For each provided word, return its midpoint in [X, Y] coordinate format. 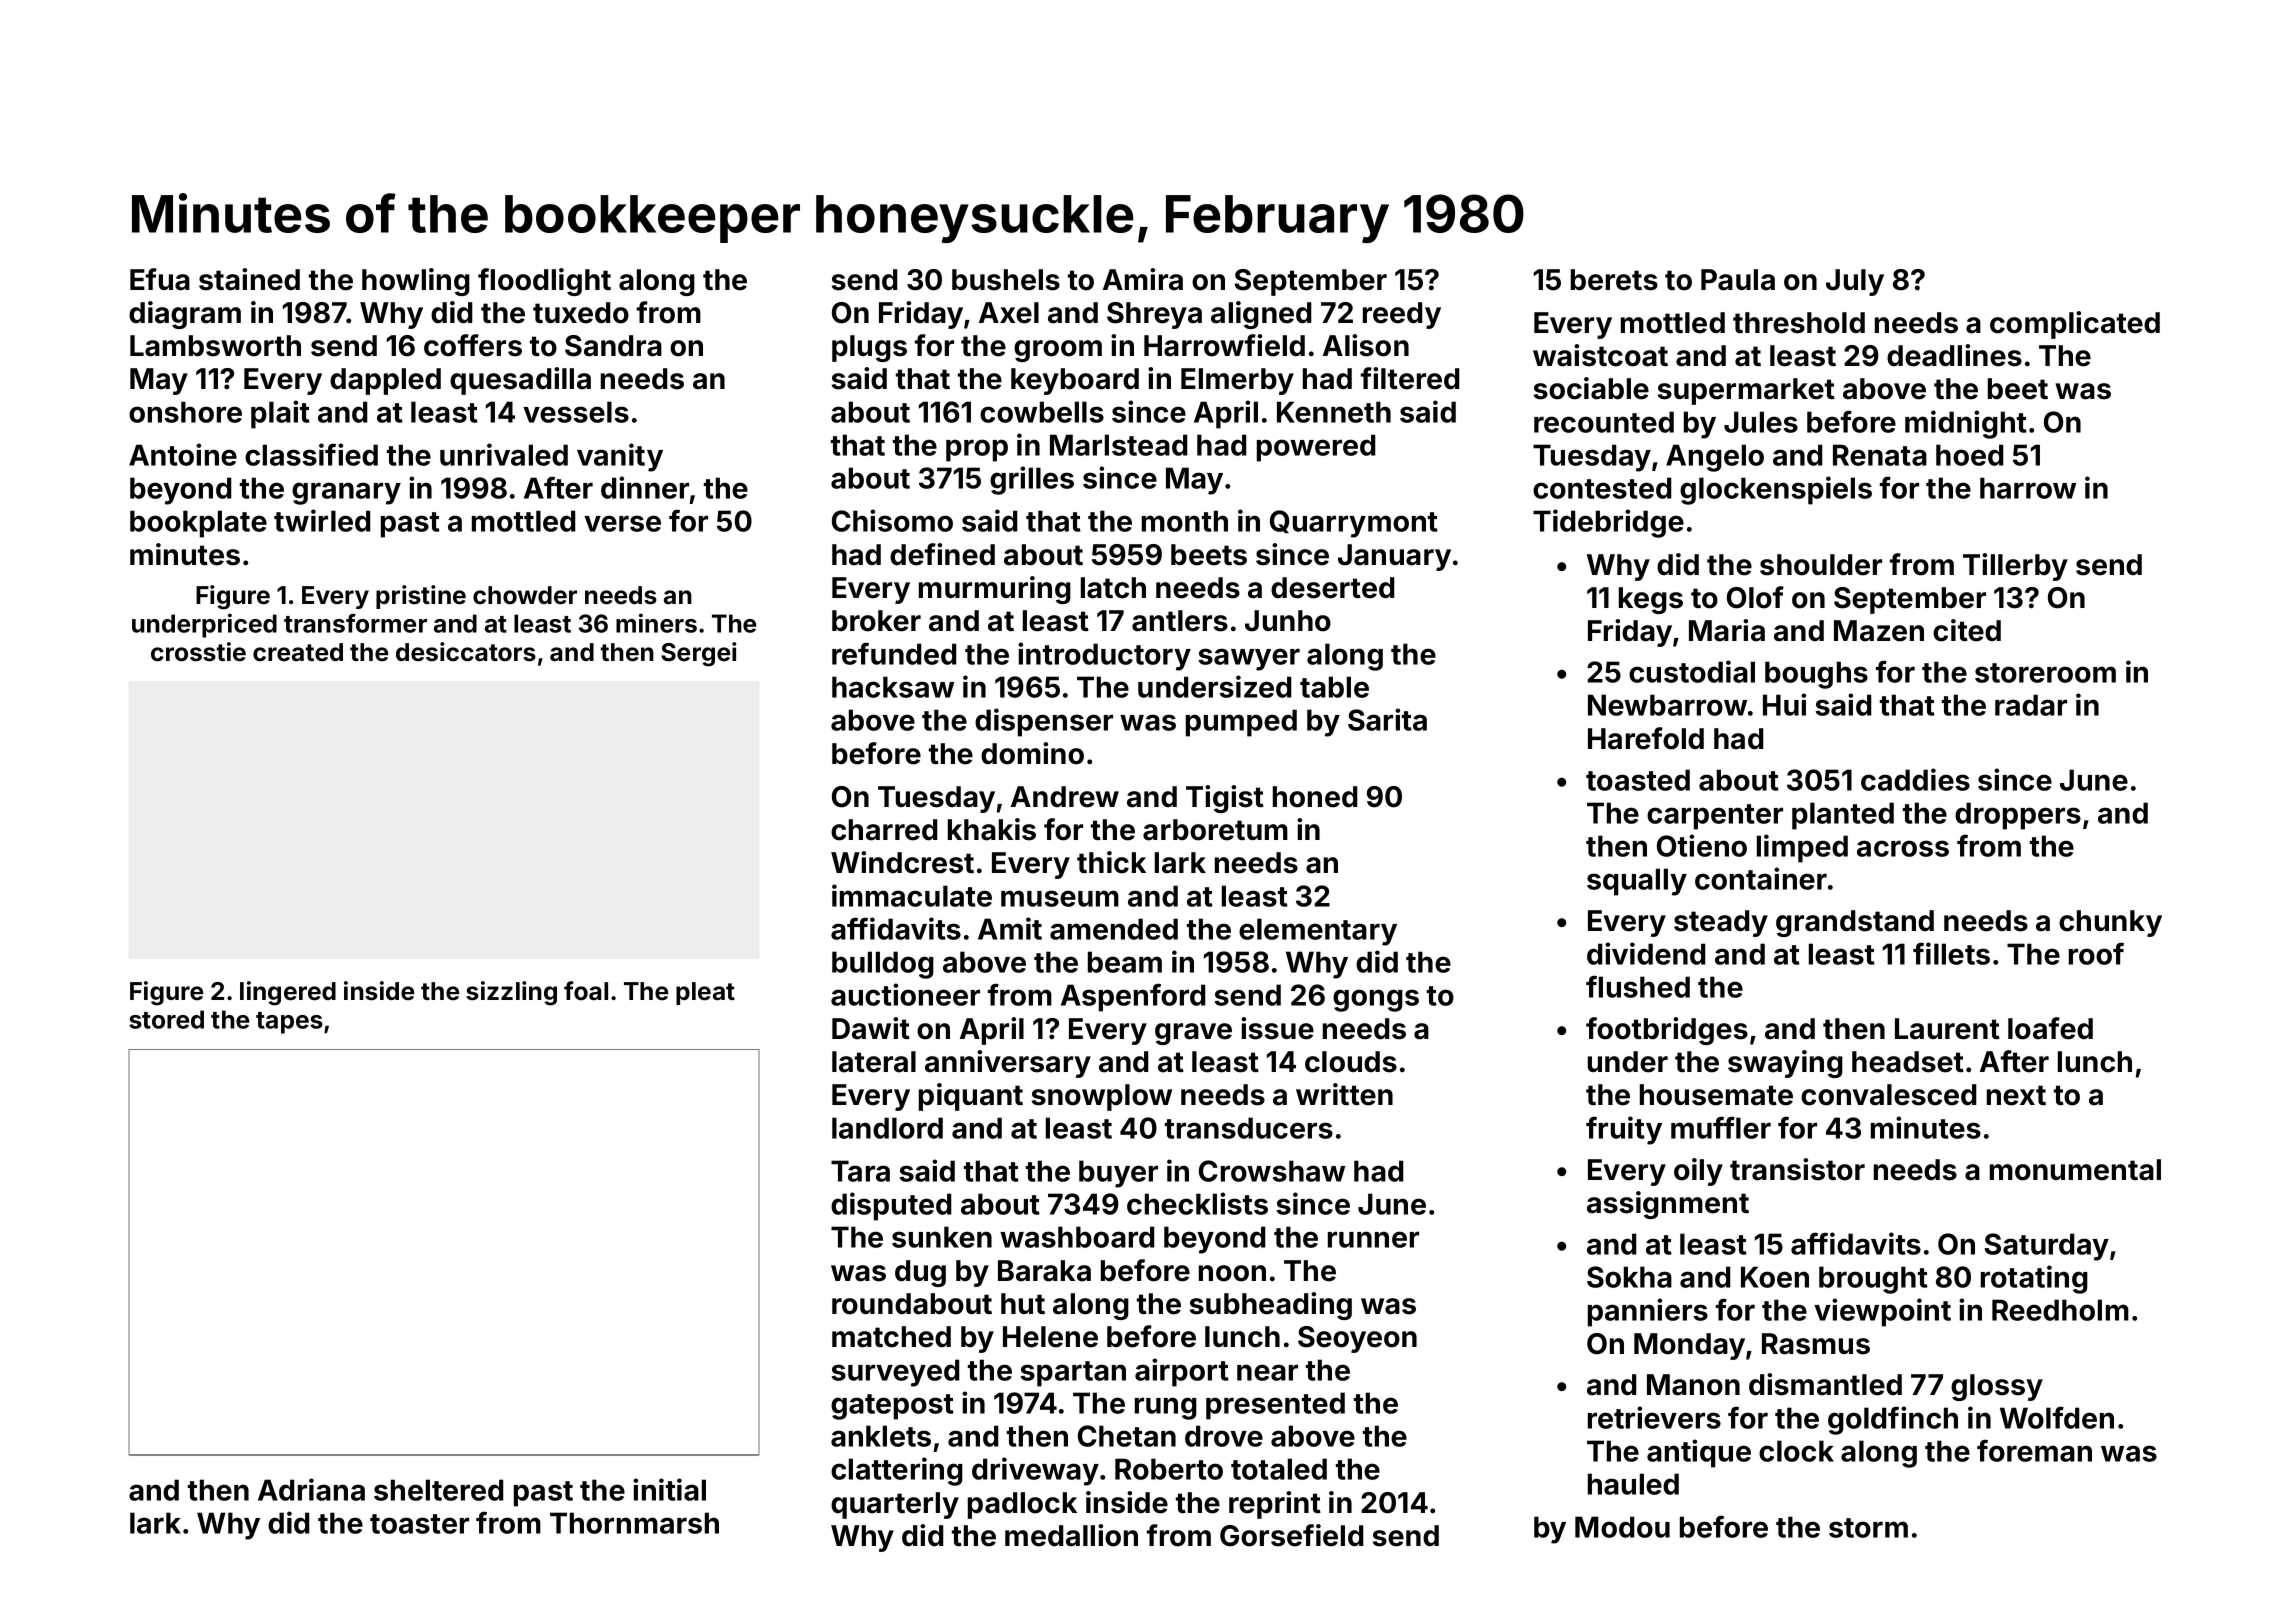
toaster [419, 1524]
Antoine [183, 454]
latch [1113, 588]
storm [1868, 1528]
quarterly [895, 1505]
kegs [1651, 600]
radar [2031, 705]
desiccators [466, 652]
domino [1032, 753]
